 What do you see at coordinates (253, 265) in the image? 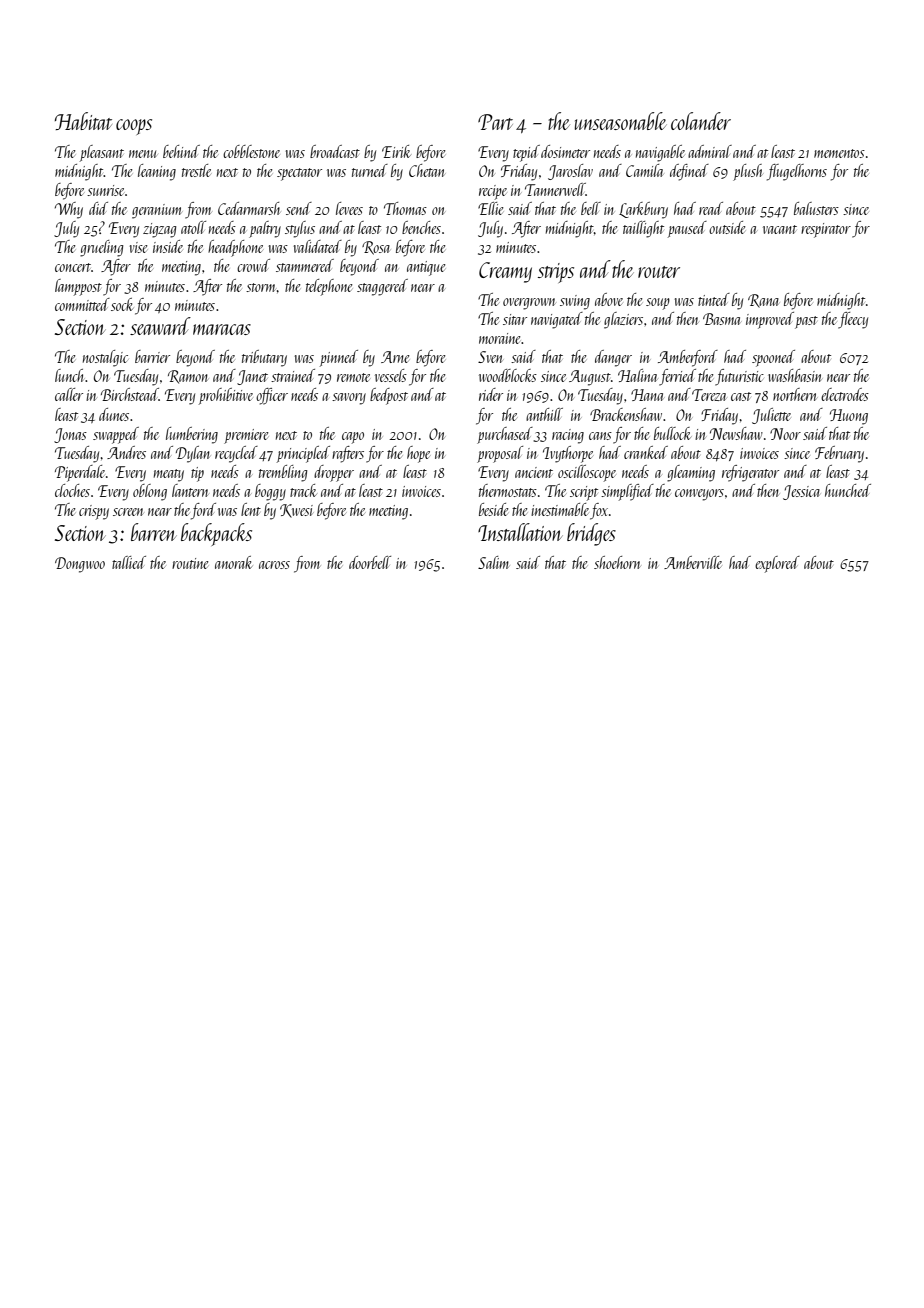
I see `crowd` at bounding box center [253, 265].
